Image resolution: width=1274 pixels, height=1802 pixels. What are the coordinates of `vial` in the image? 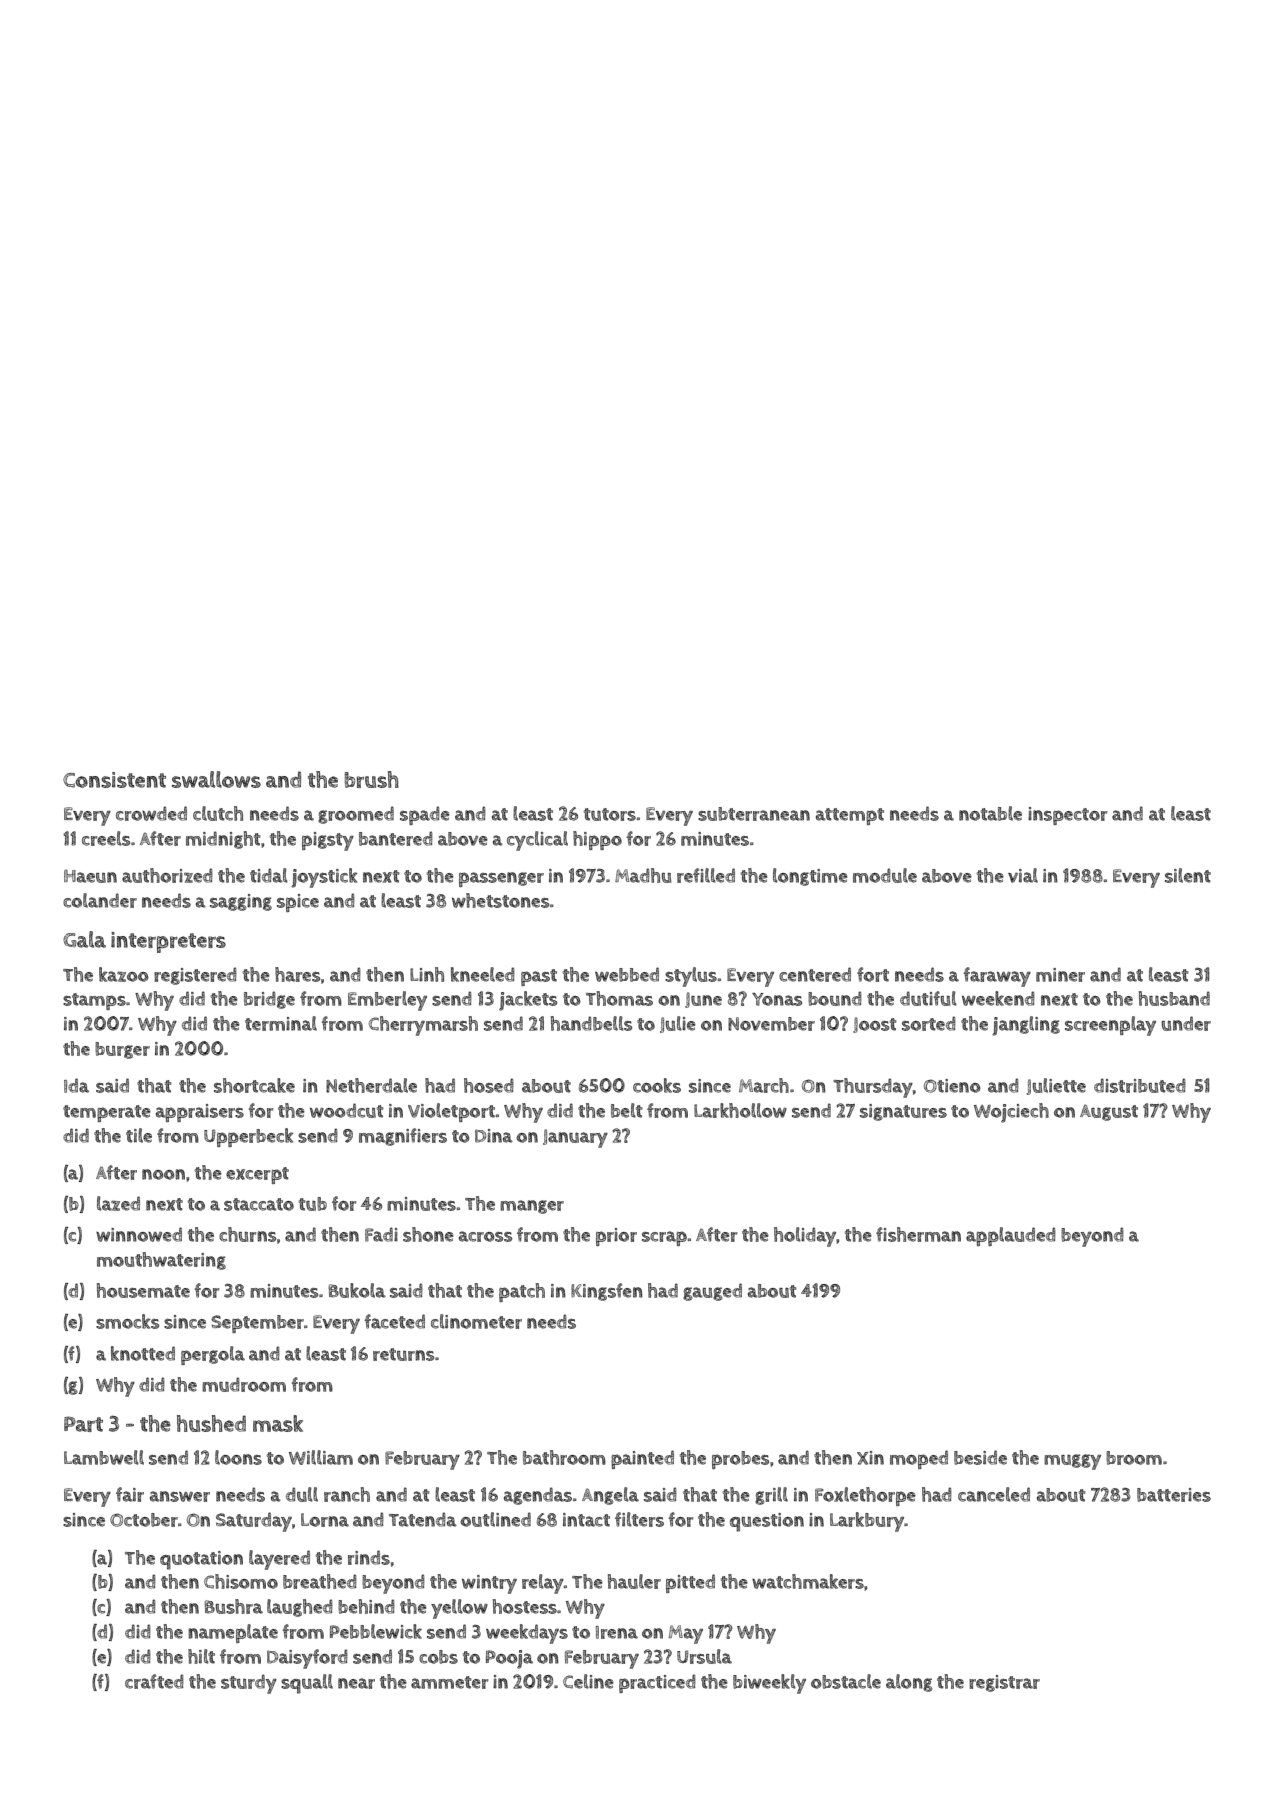 It's located at (1023, 875).
